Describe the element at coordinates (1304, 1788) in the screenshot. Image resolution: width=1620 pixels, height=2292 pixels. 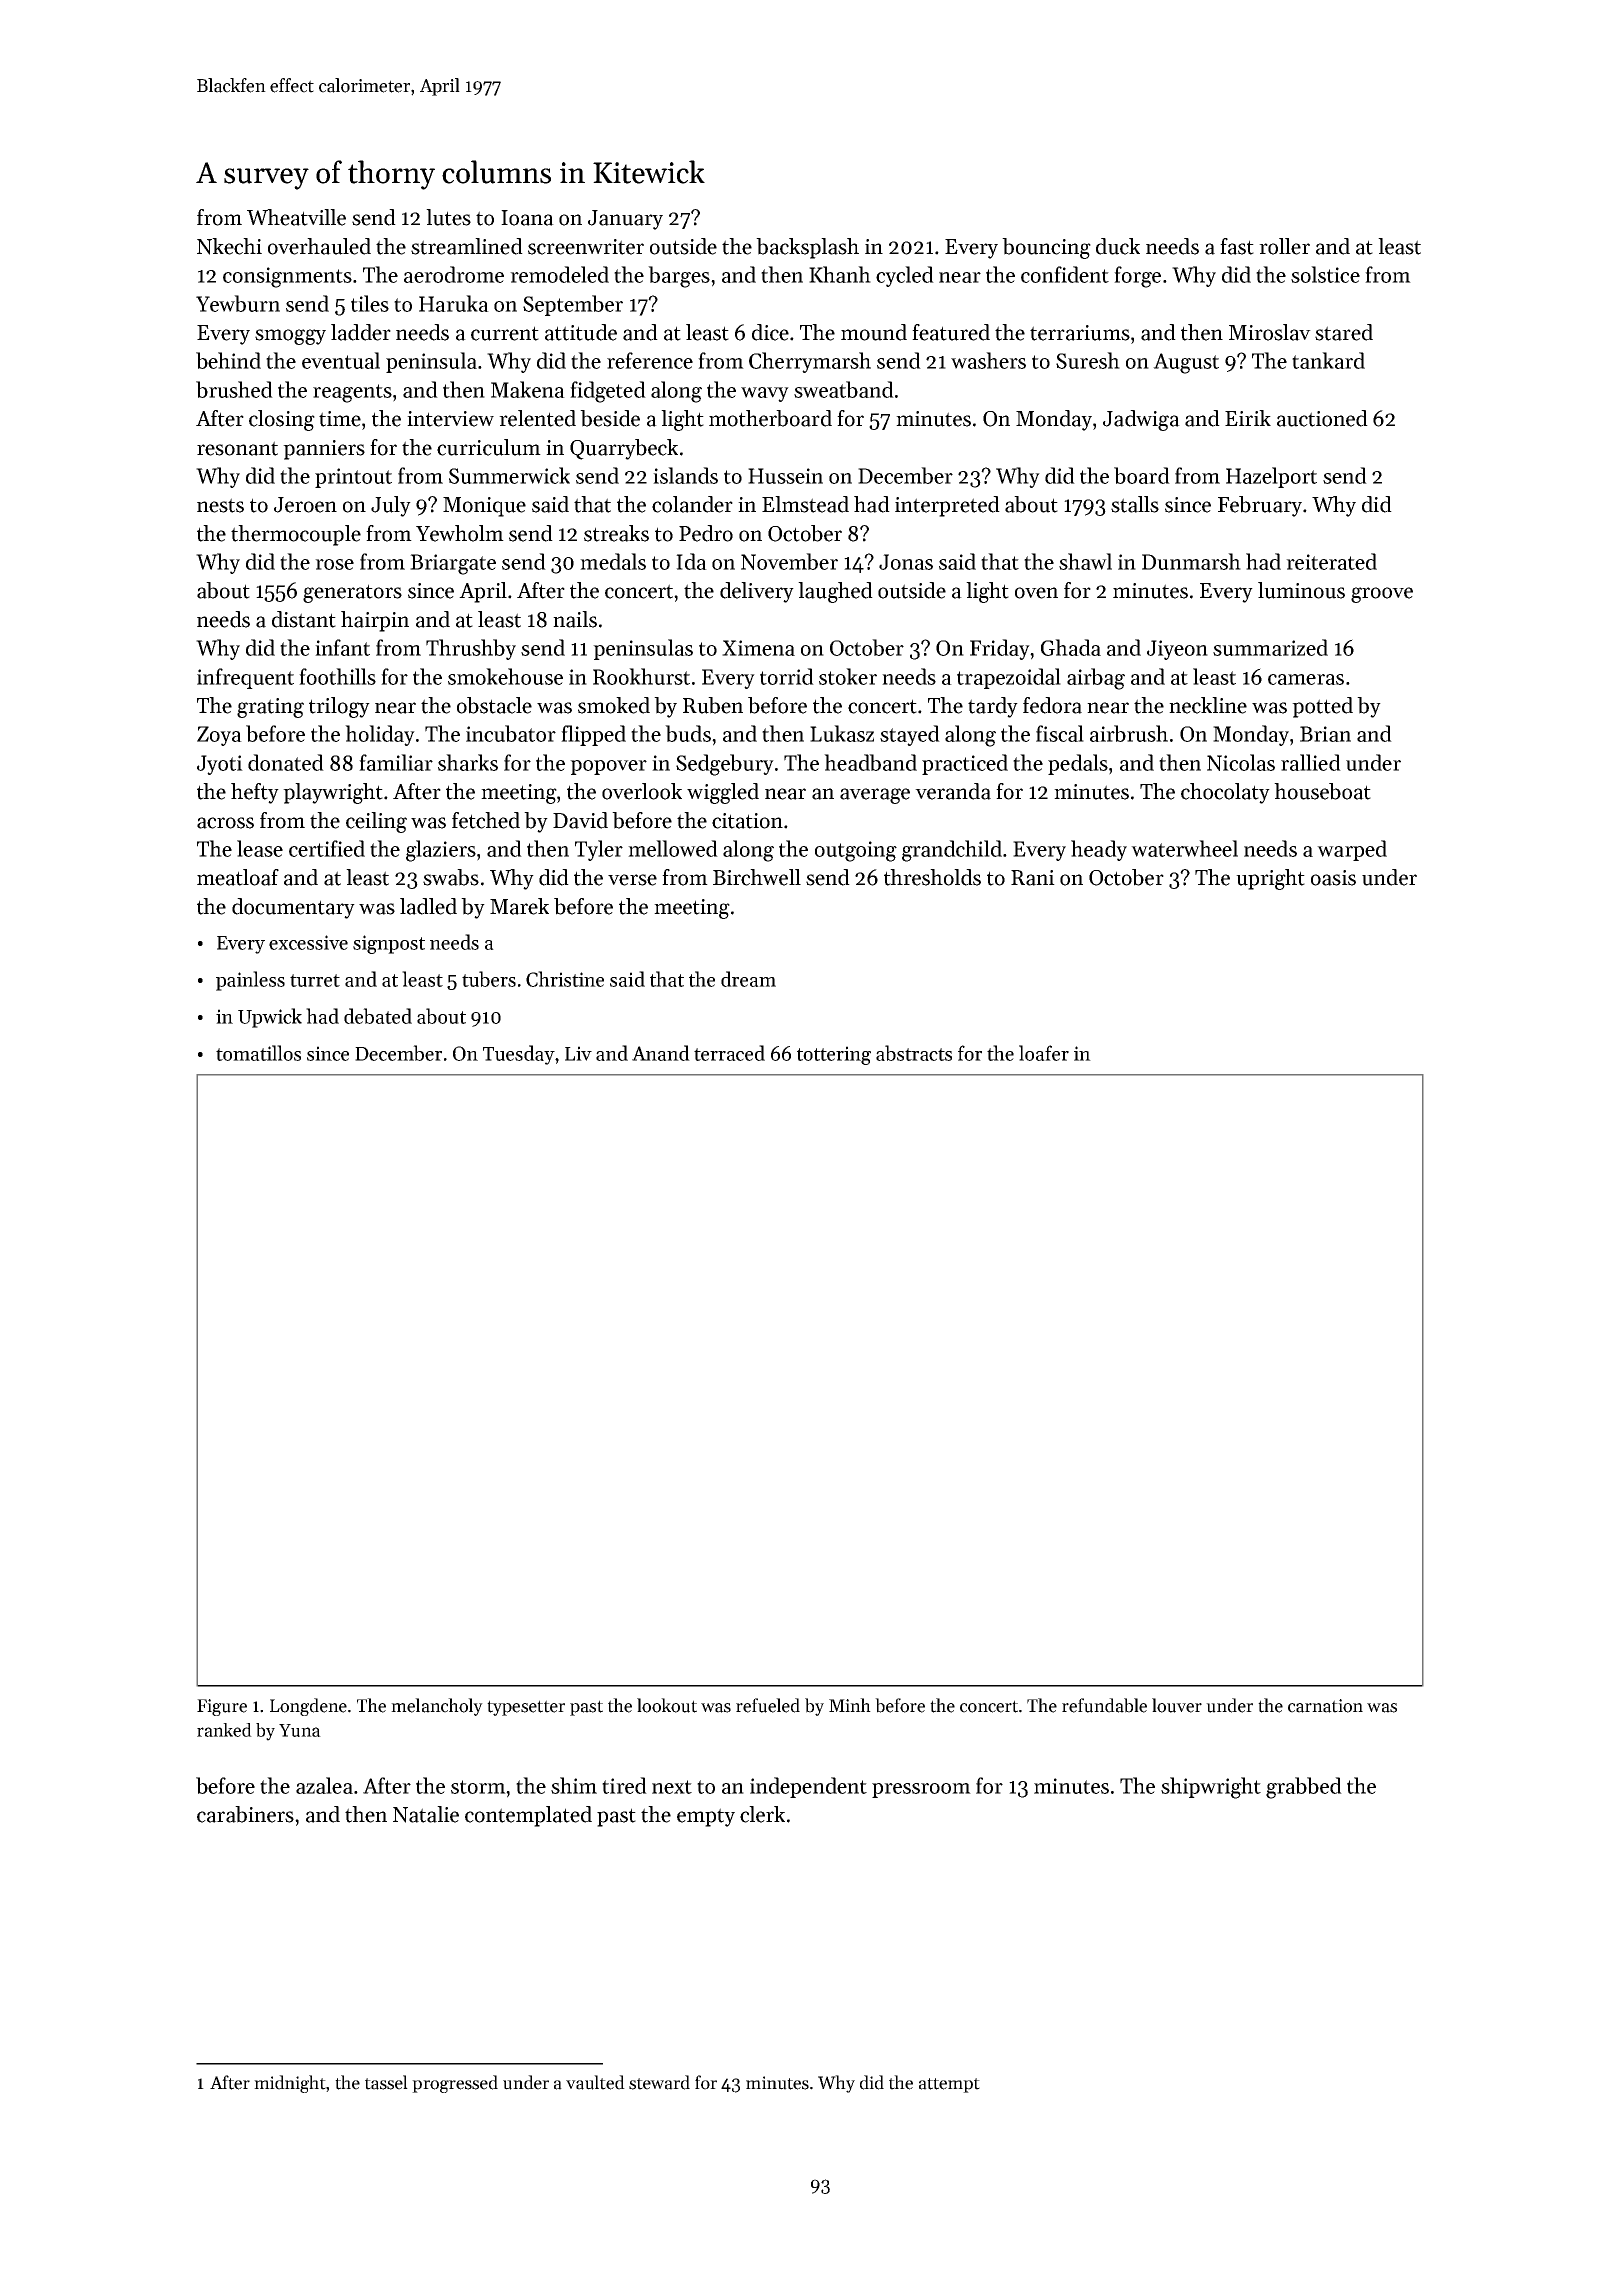
I see `grabbed` at that location.
